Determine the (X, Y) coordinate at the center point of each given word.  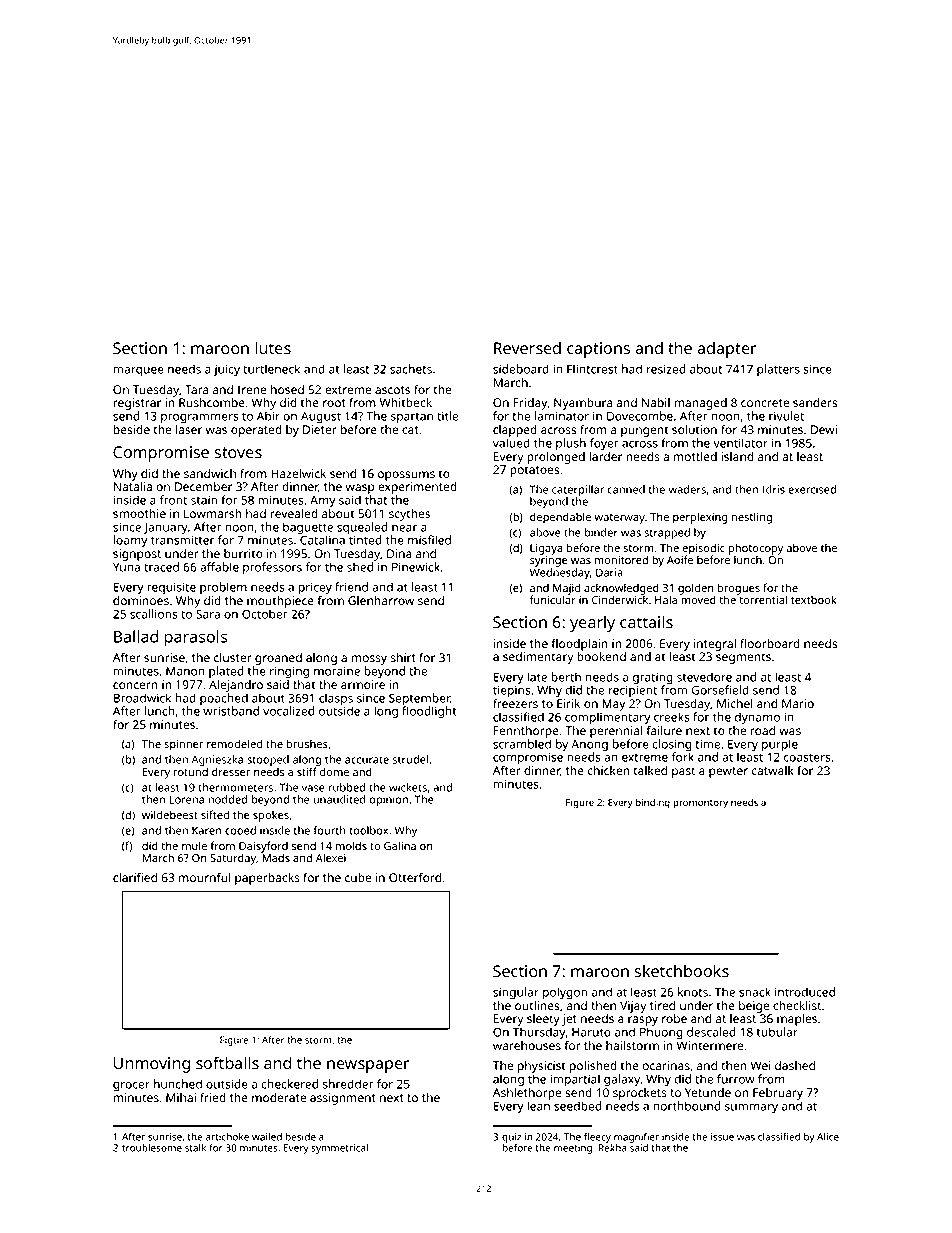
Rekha (612, 1148)
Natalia (133, 486)
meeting (573, 1149)
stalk (195, 1148)
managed (700, 404)
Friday (530, 404)
